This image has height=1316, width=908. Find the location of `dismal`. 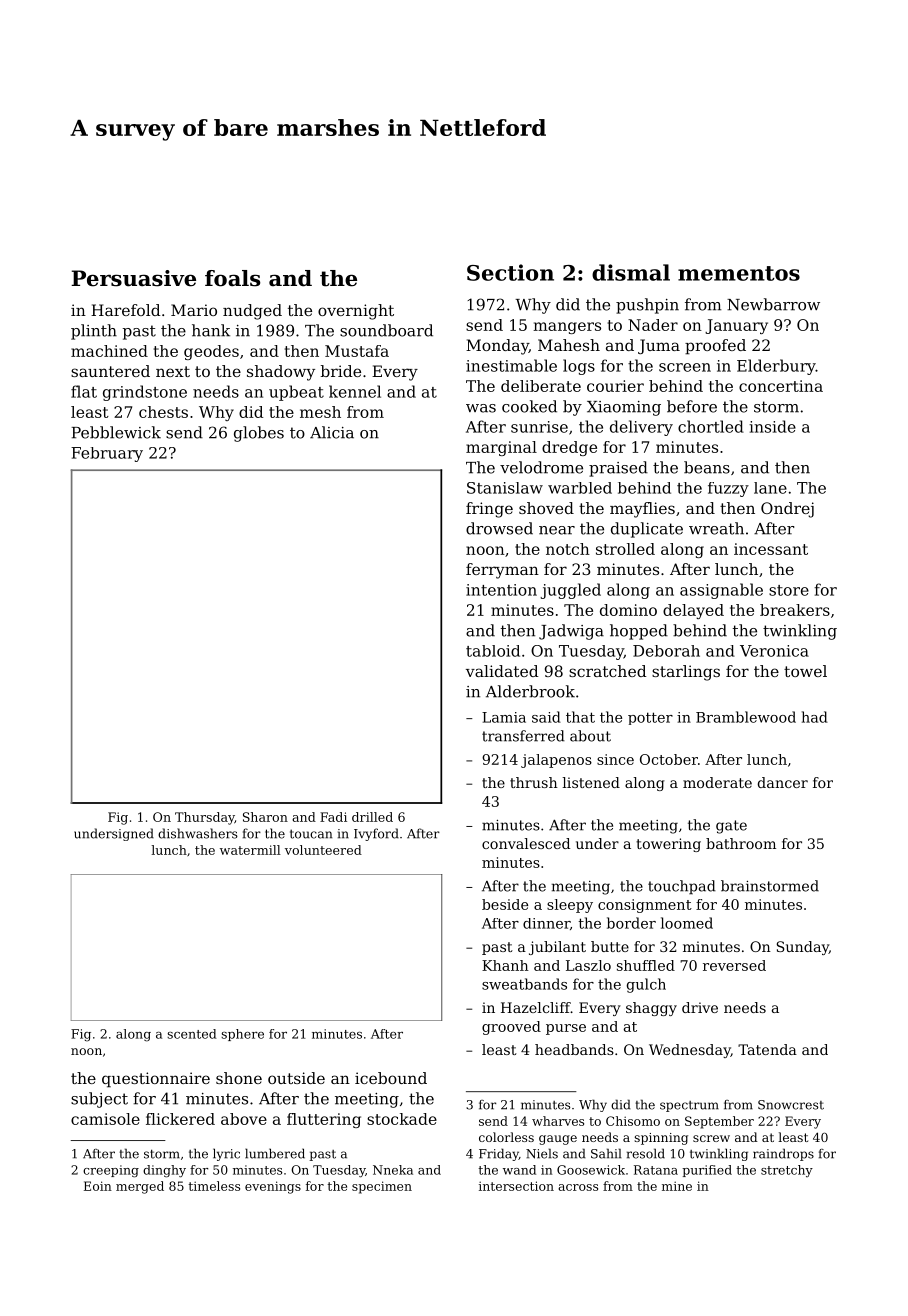

dismal is located at coordinates (631, 272).
